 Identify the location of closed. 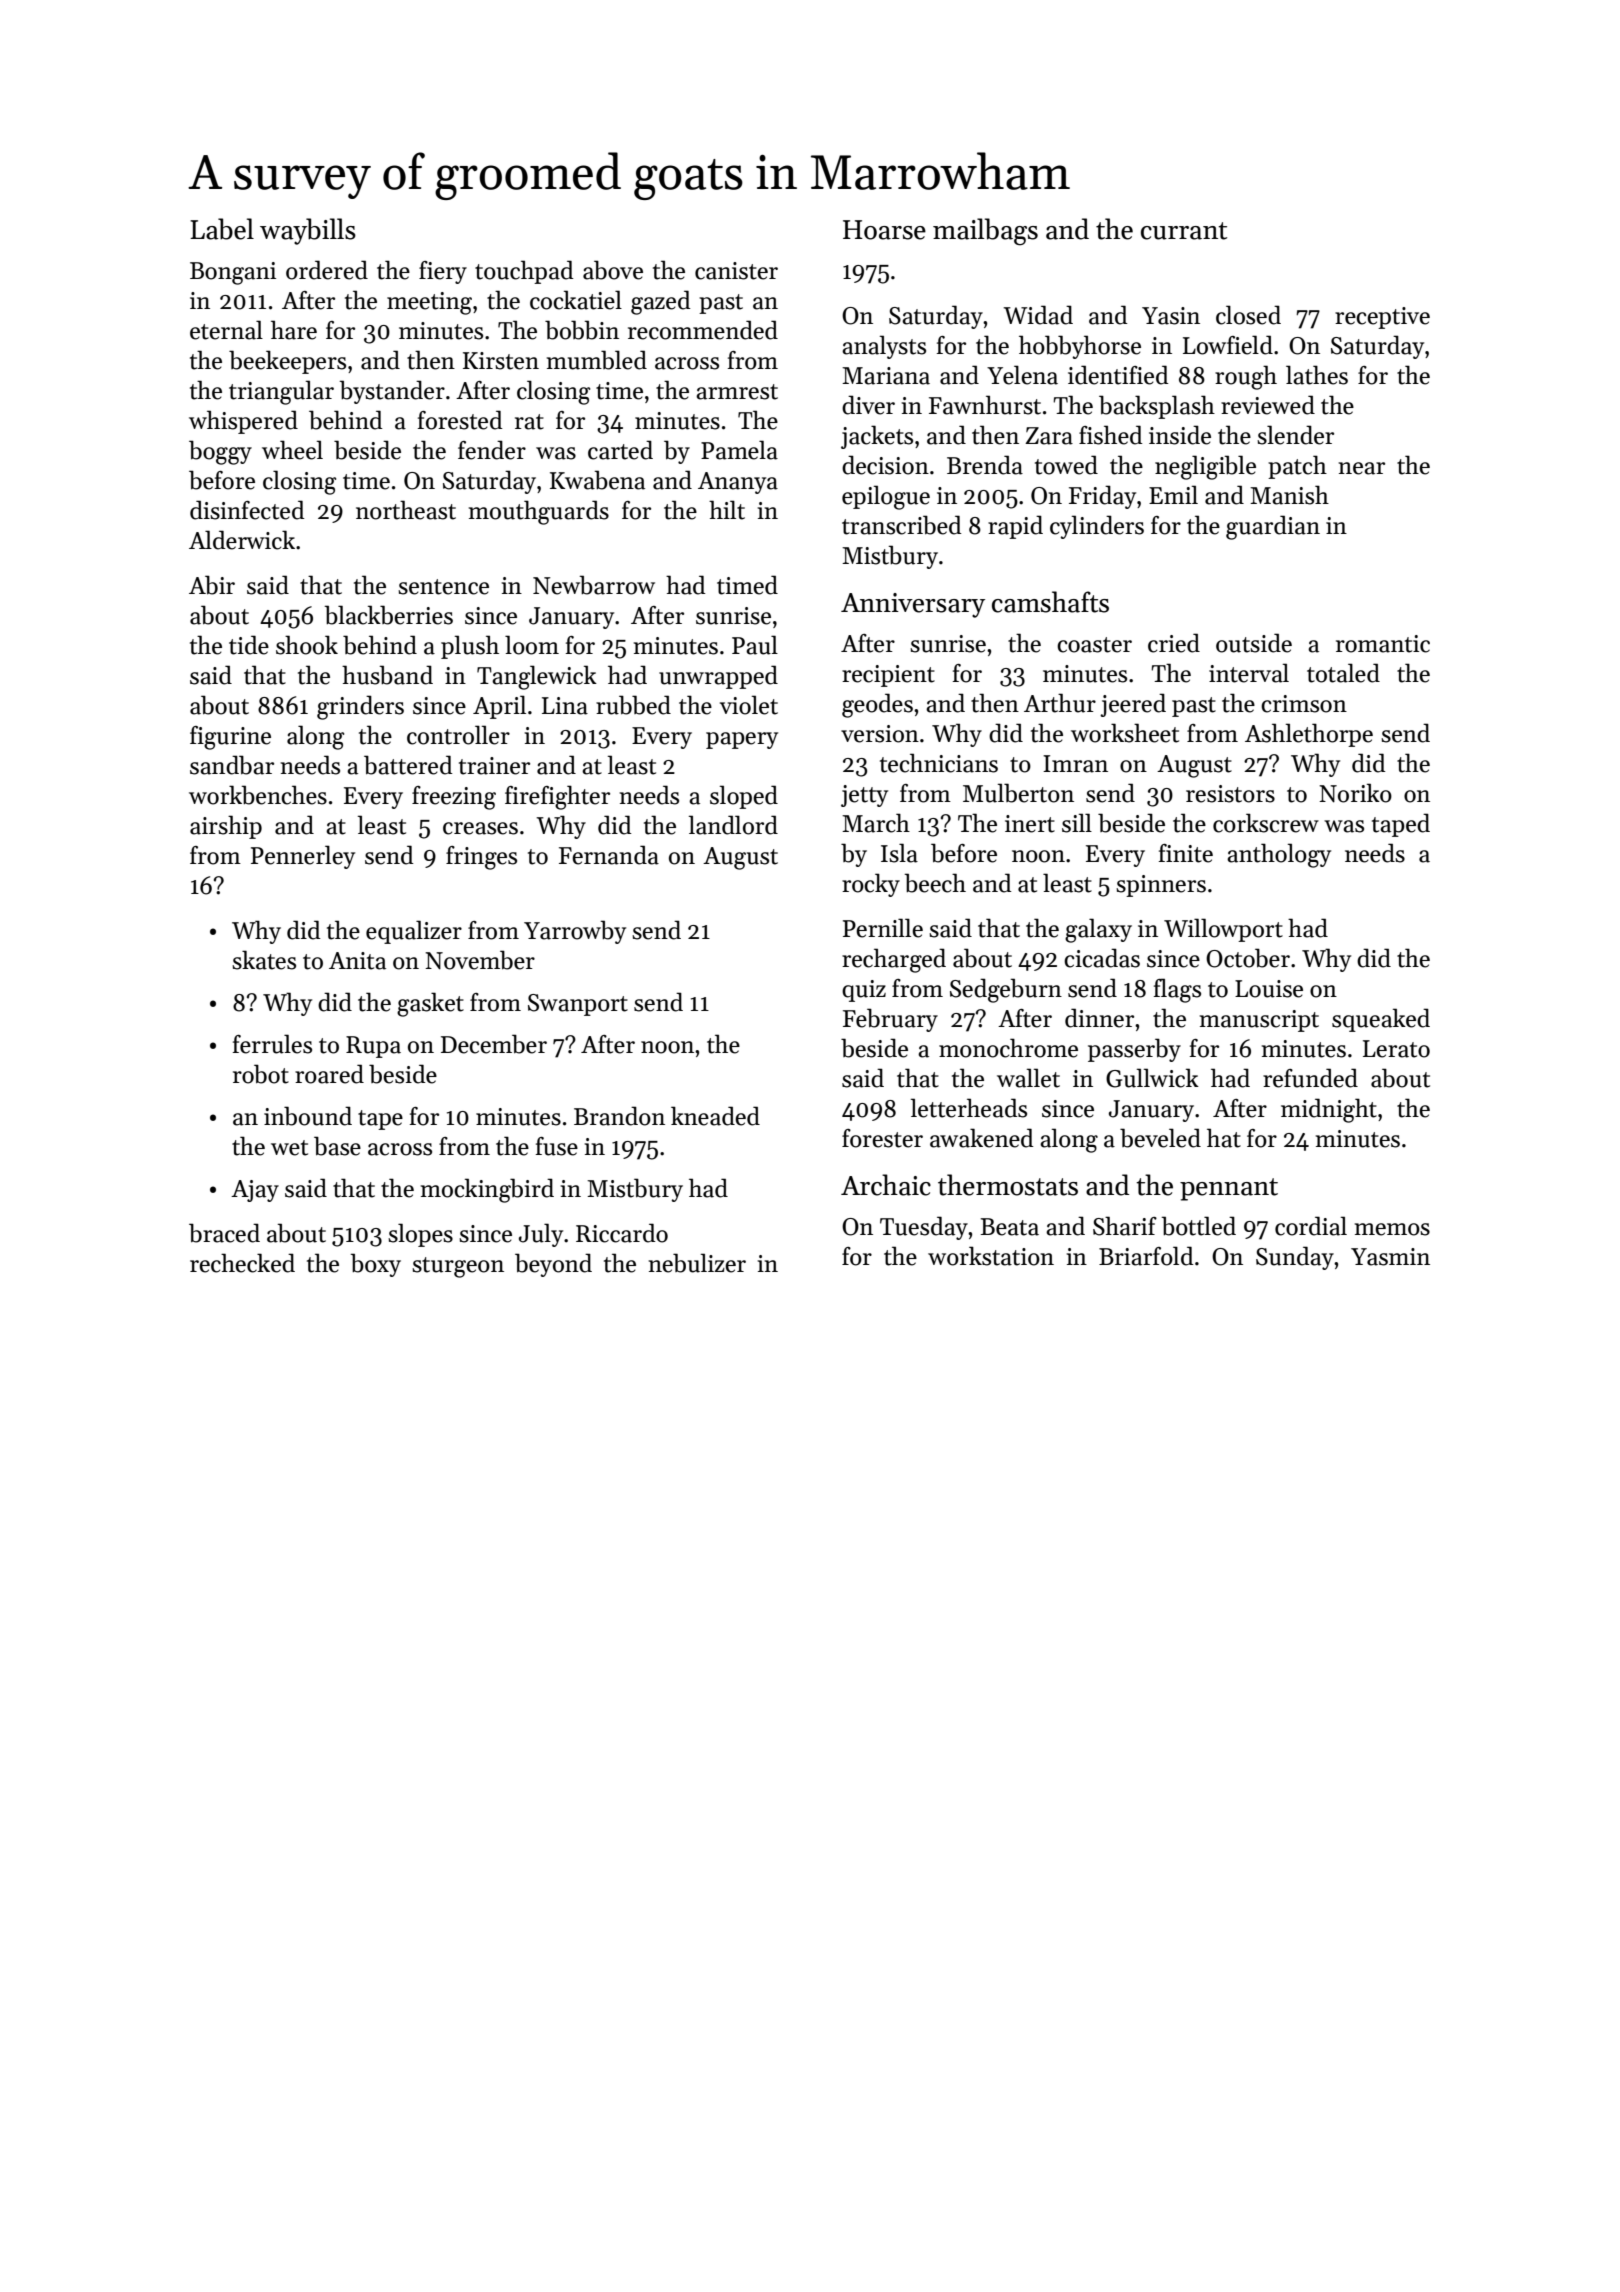
(1248, 315).
